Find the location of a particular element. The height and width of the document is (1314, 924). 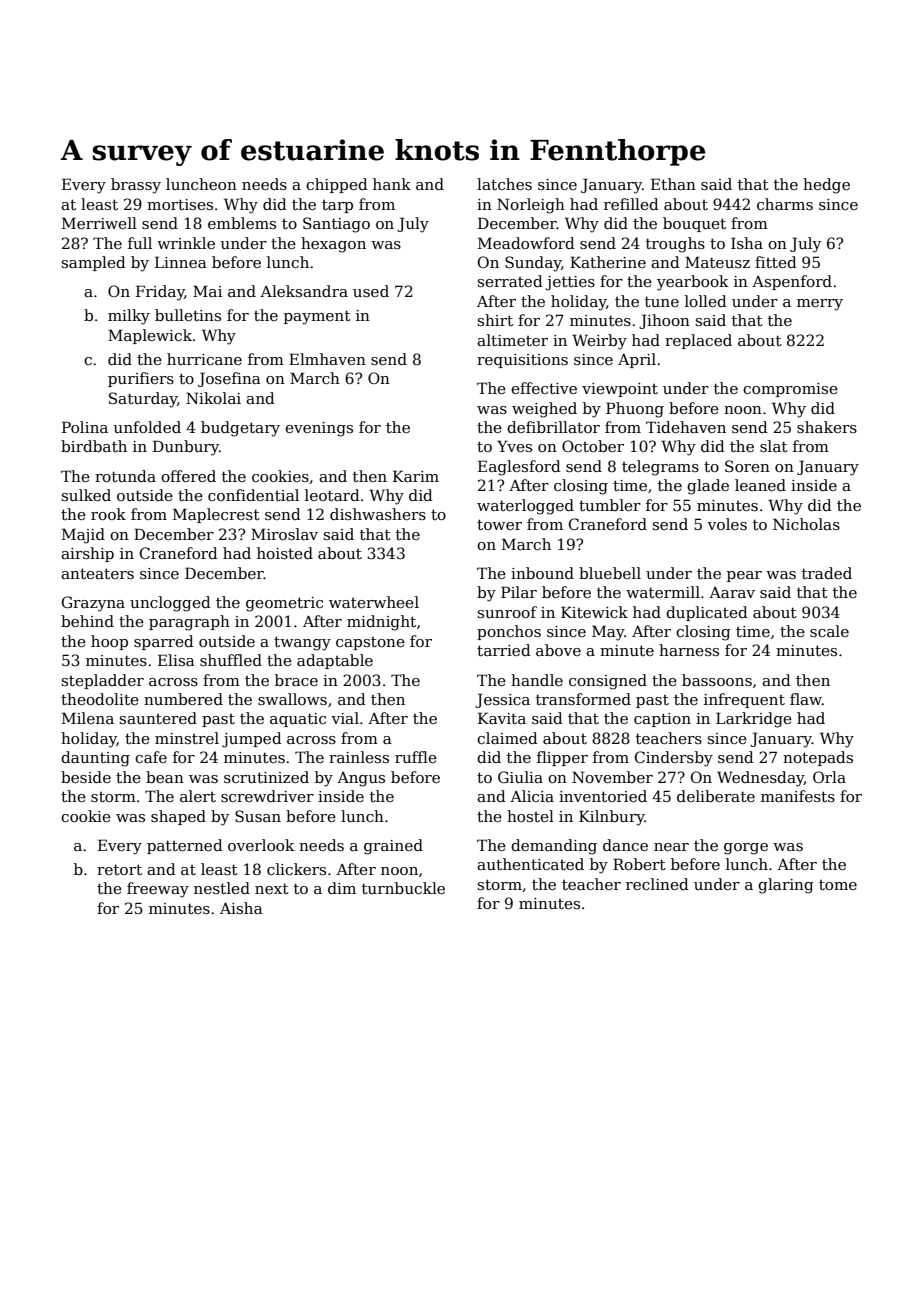

brassy is located at coordinates (136, 186).
